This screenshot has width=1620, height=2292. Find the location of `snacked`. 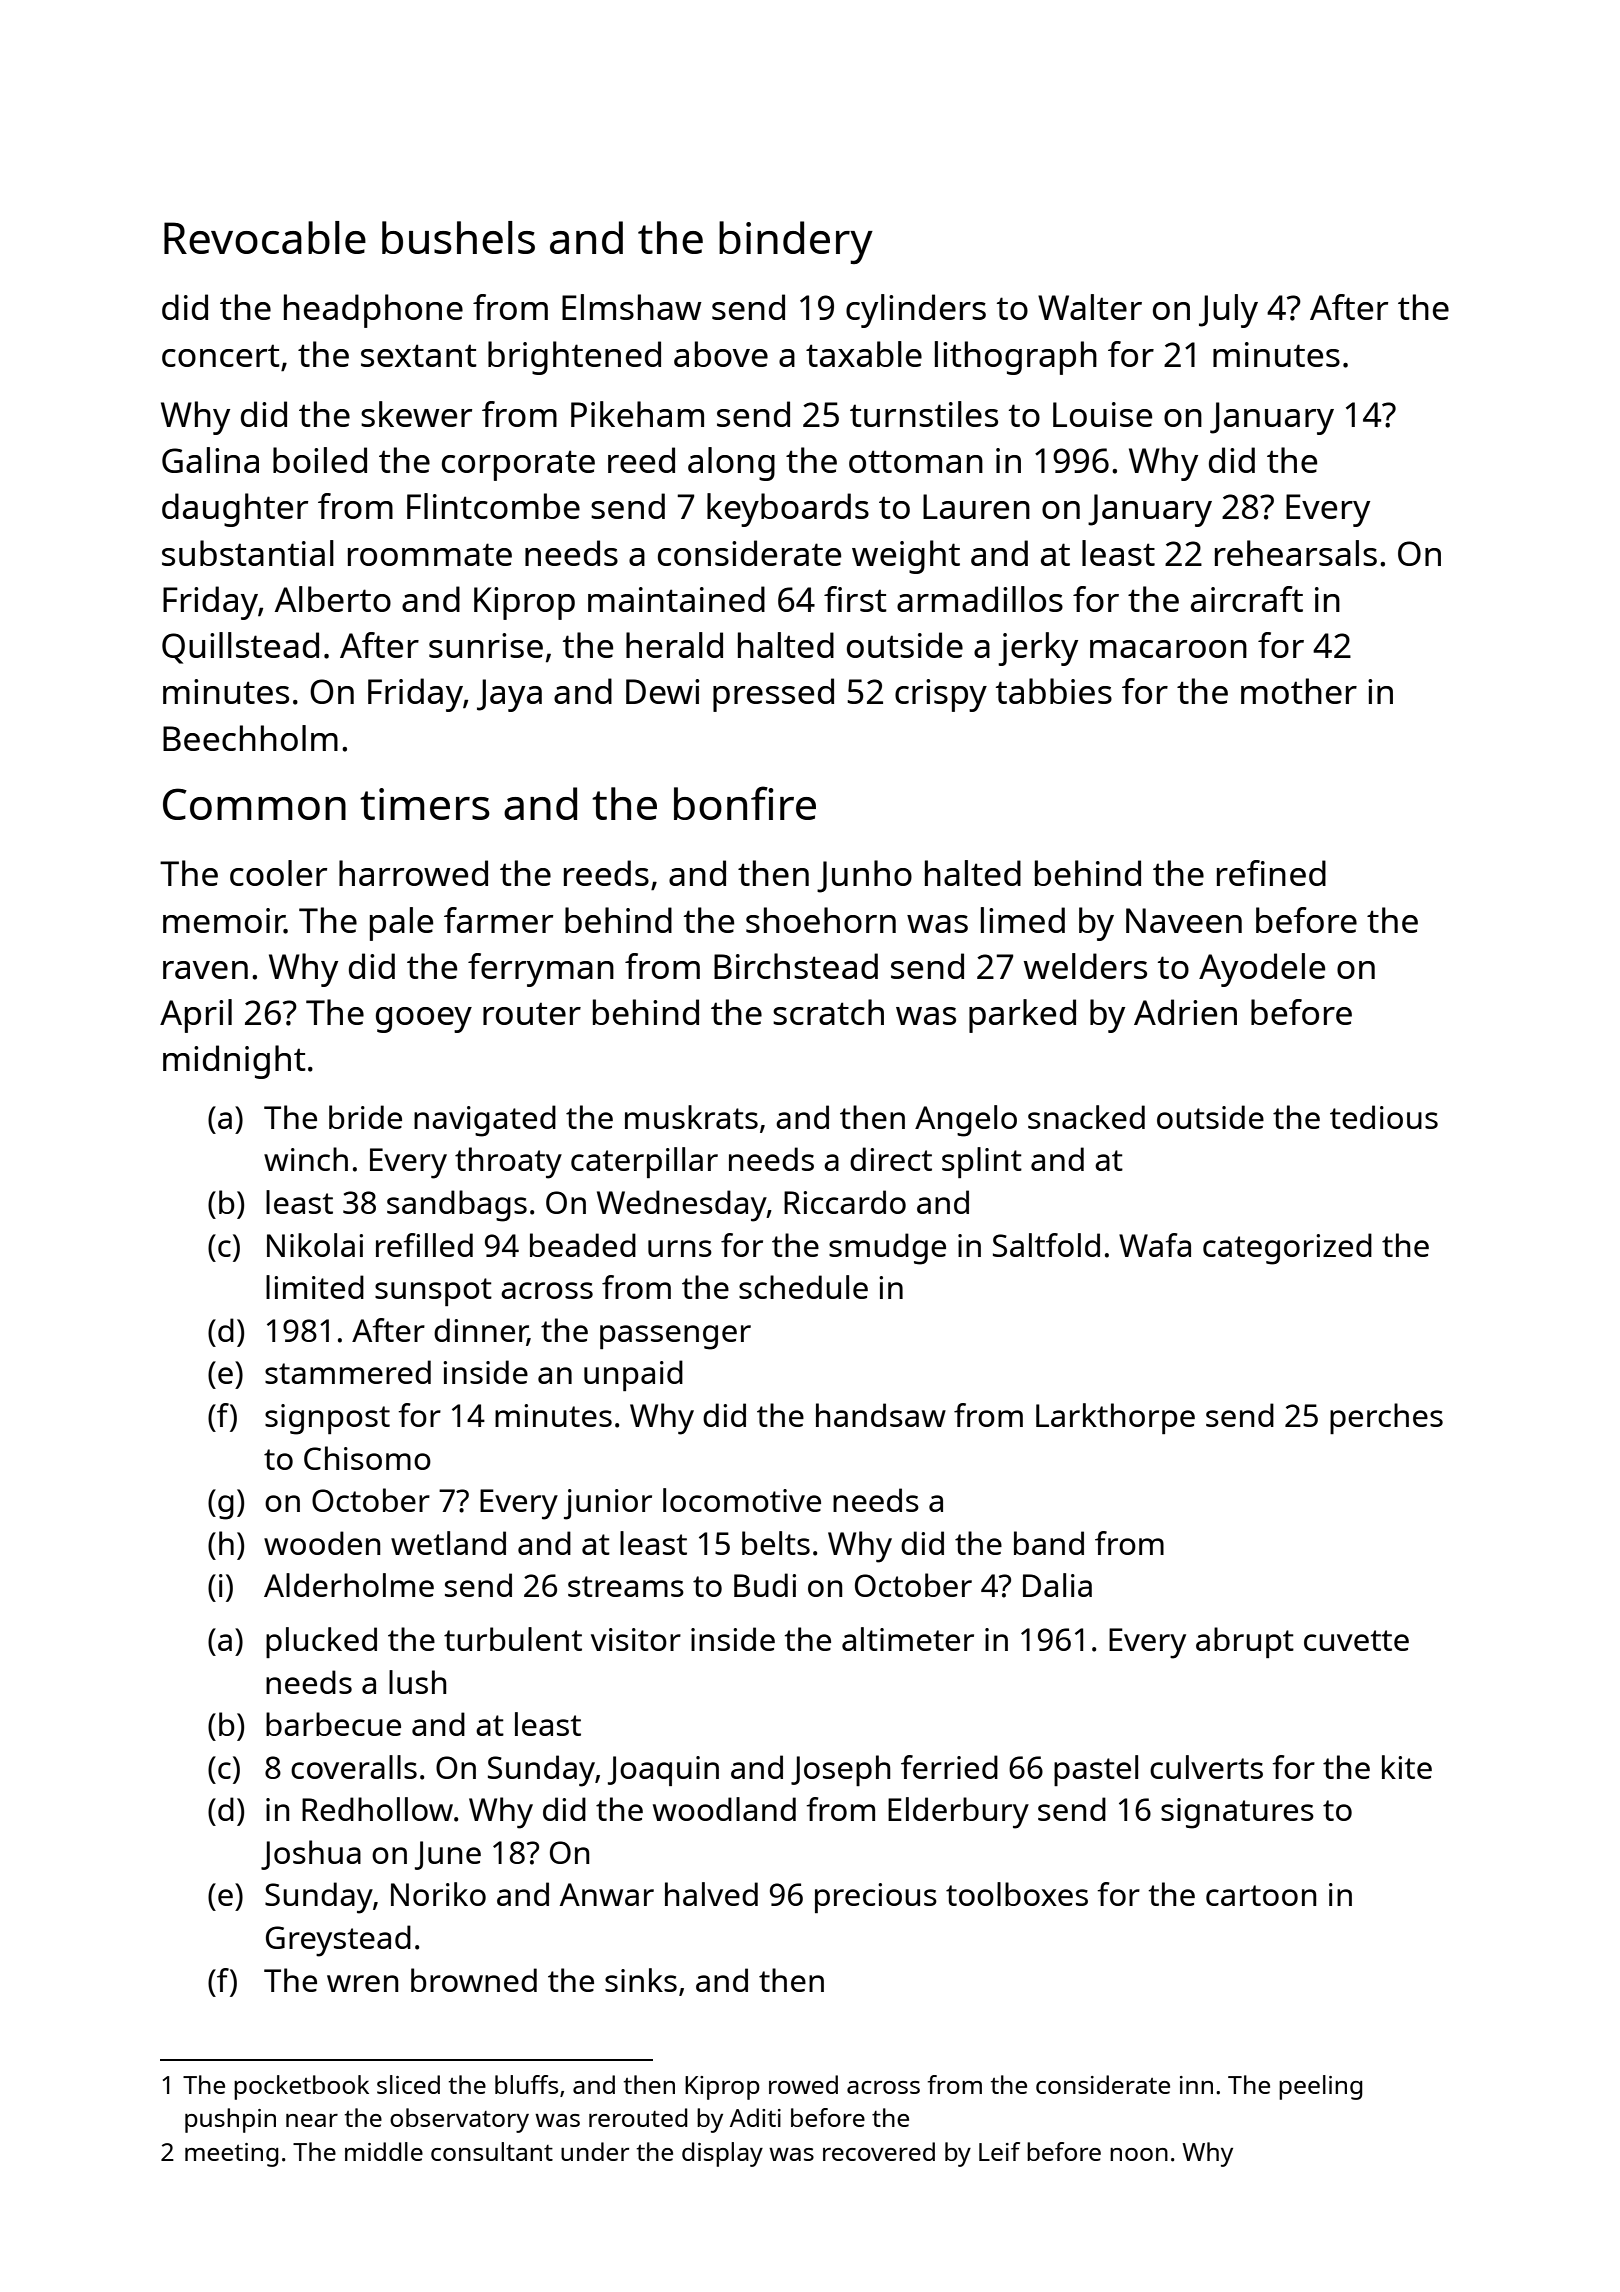

snacked is located at coordinates (1086, 1117).
